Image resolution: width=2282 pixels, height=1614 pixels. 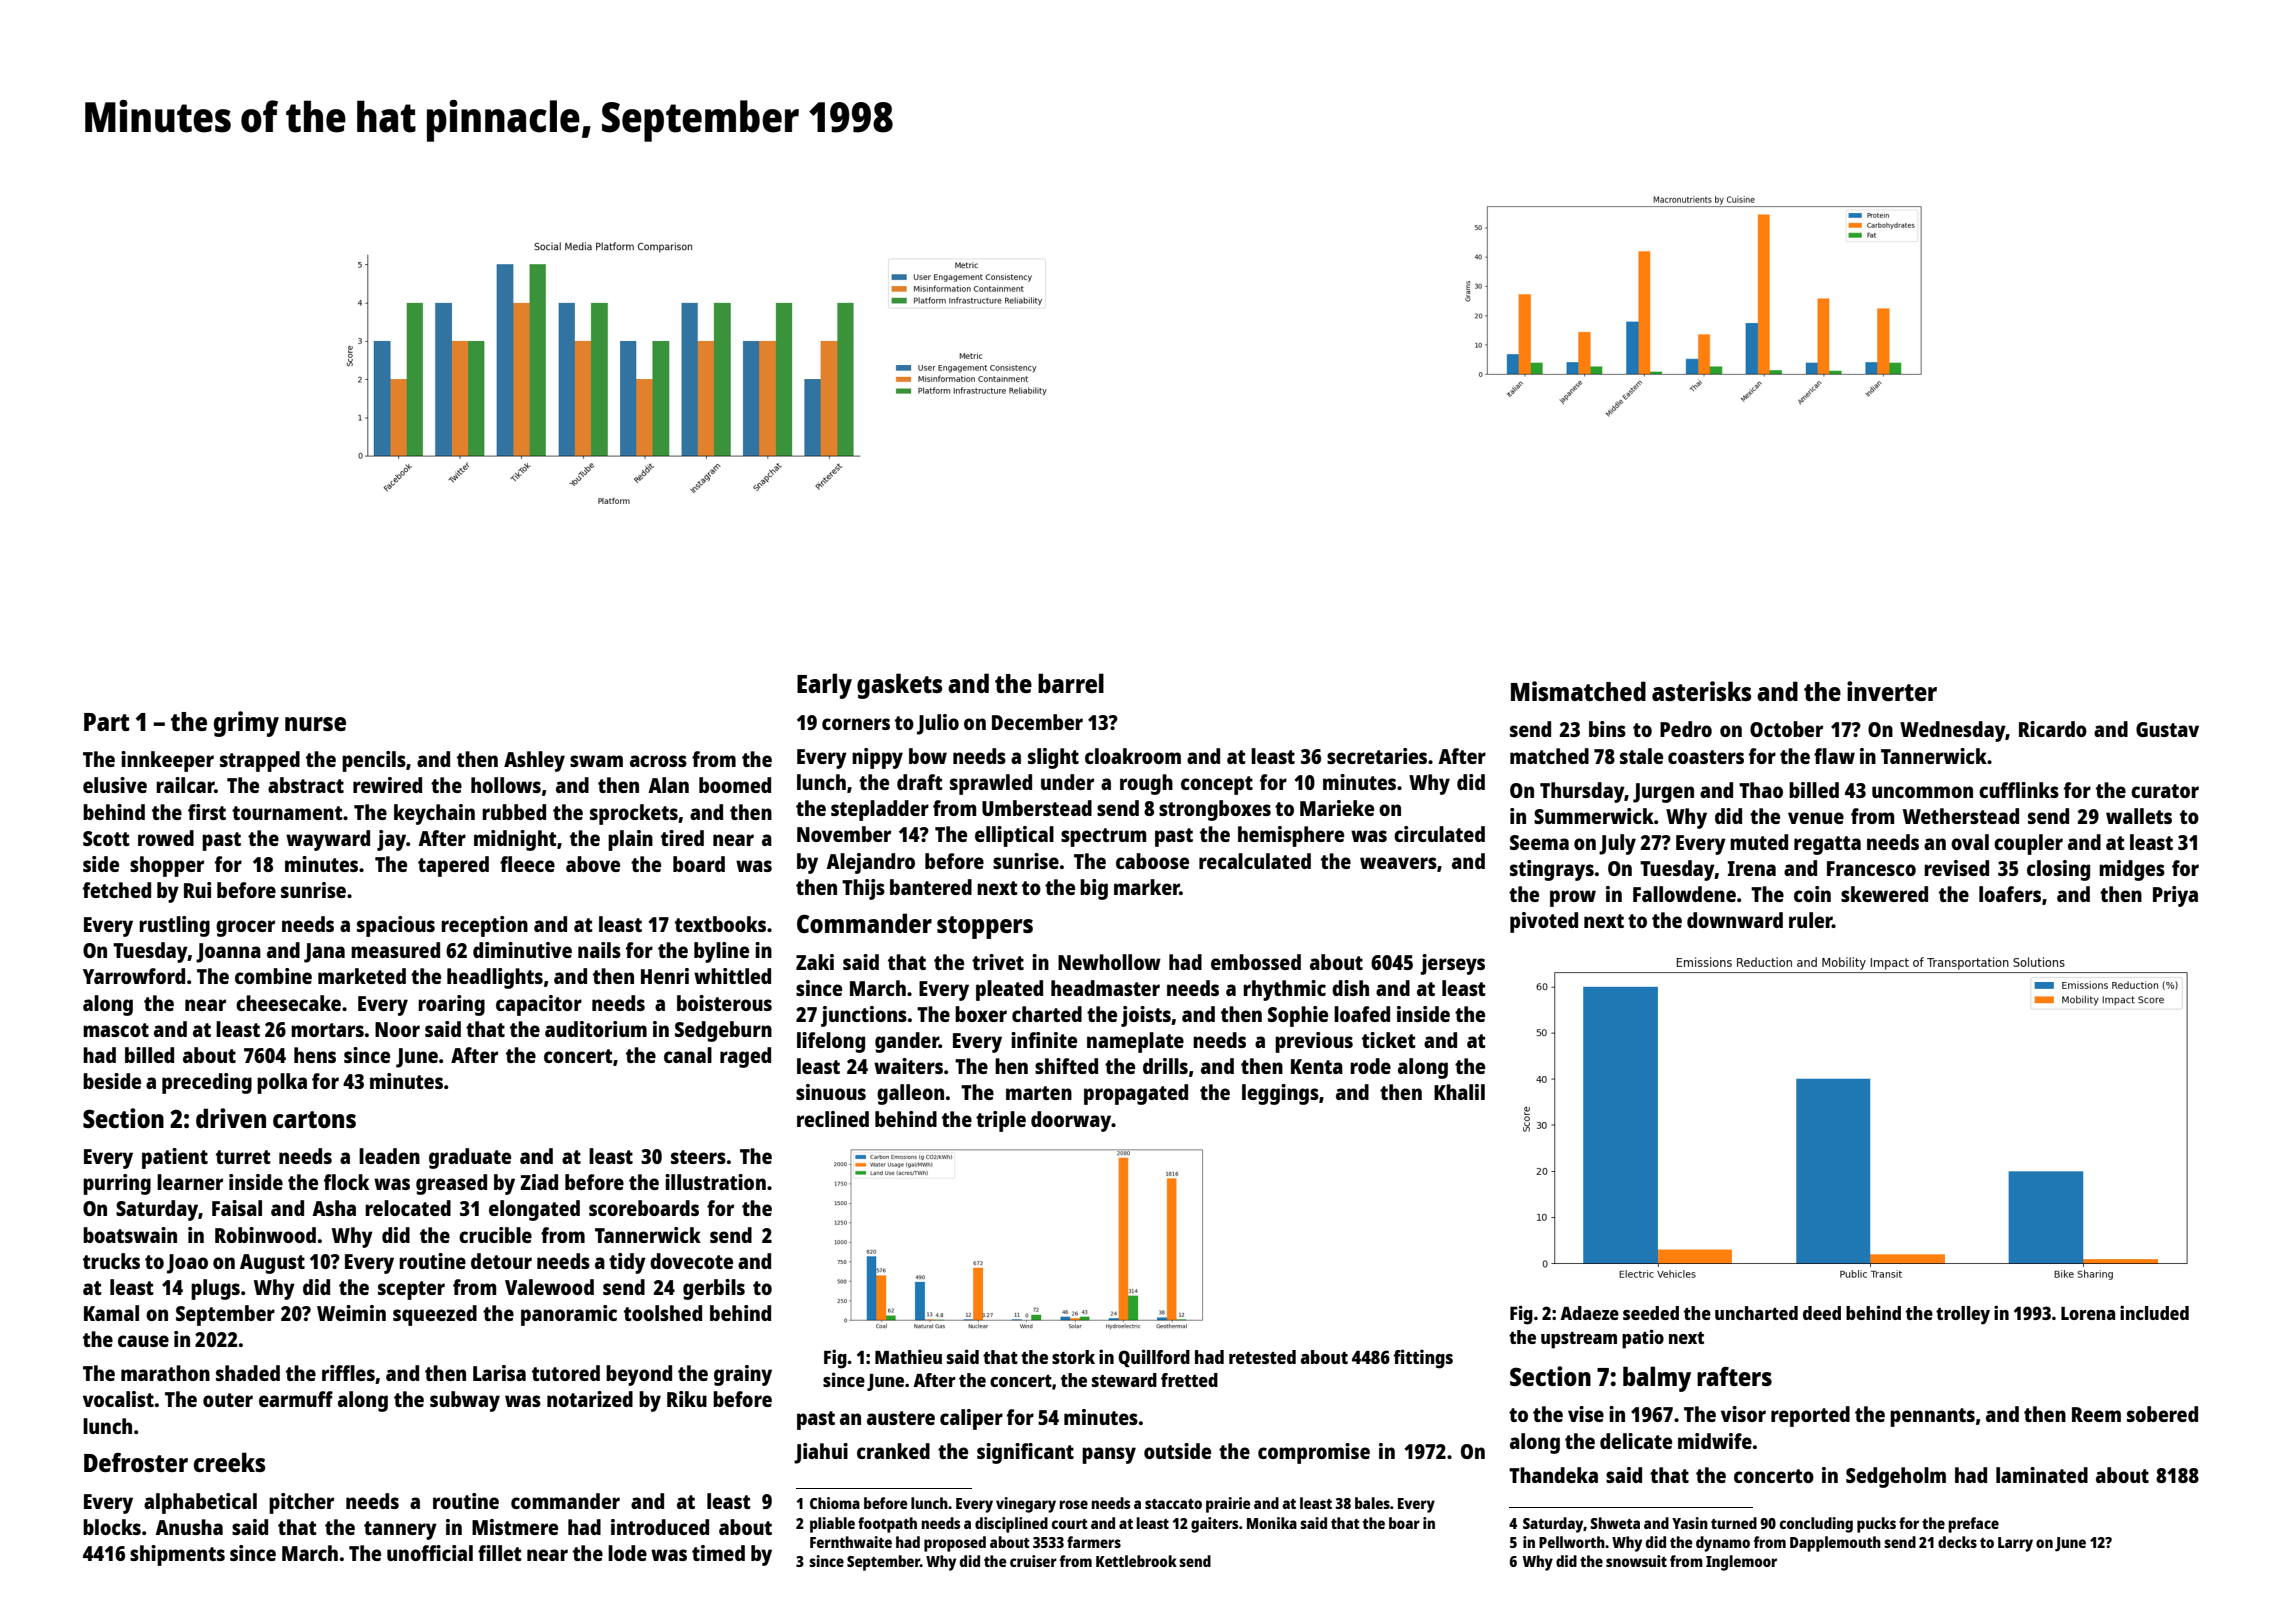 What do you see at coordinates (495, 978) in the screenshot?
I see `headlights` at bounding box center [495, 978].
